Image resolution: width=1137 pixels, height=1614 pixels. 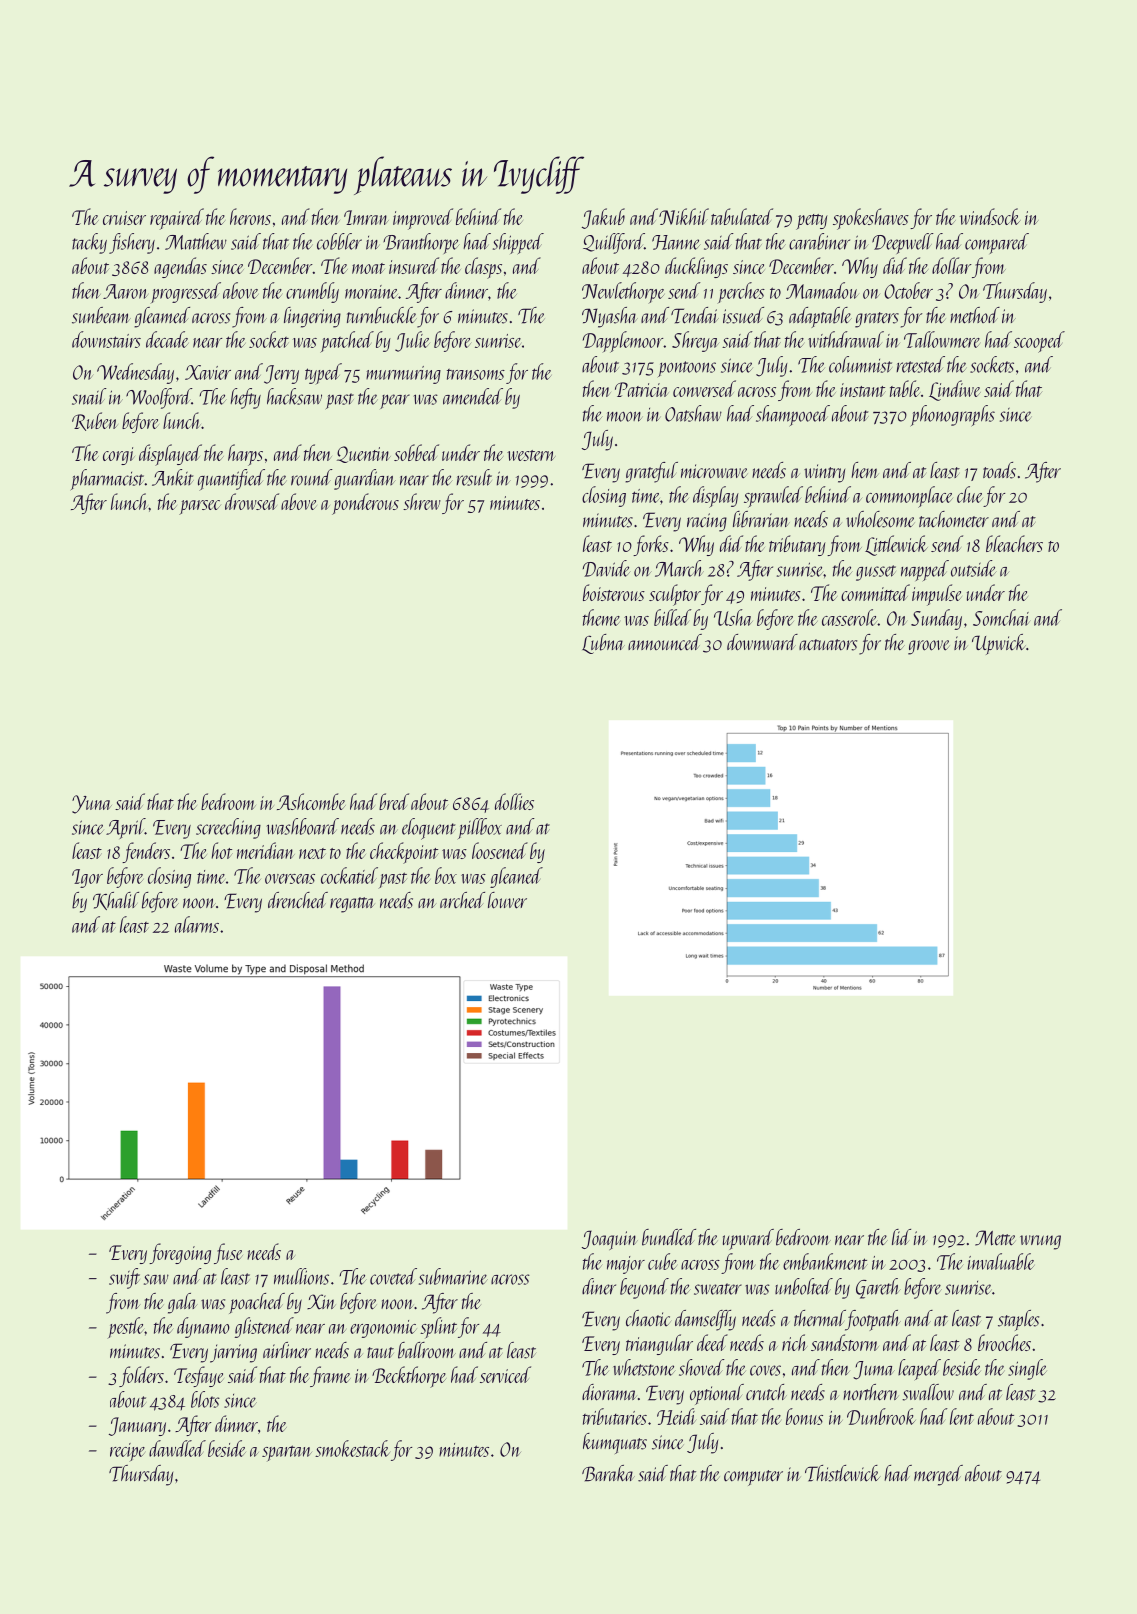 I want to click on announced, so click(x=665, y=642).
